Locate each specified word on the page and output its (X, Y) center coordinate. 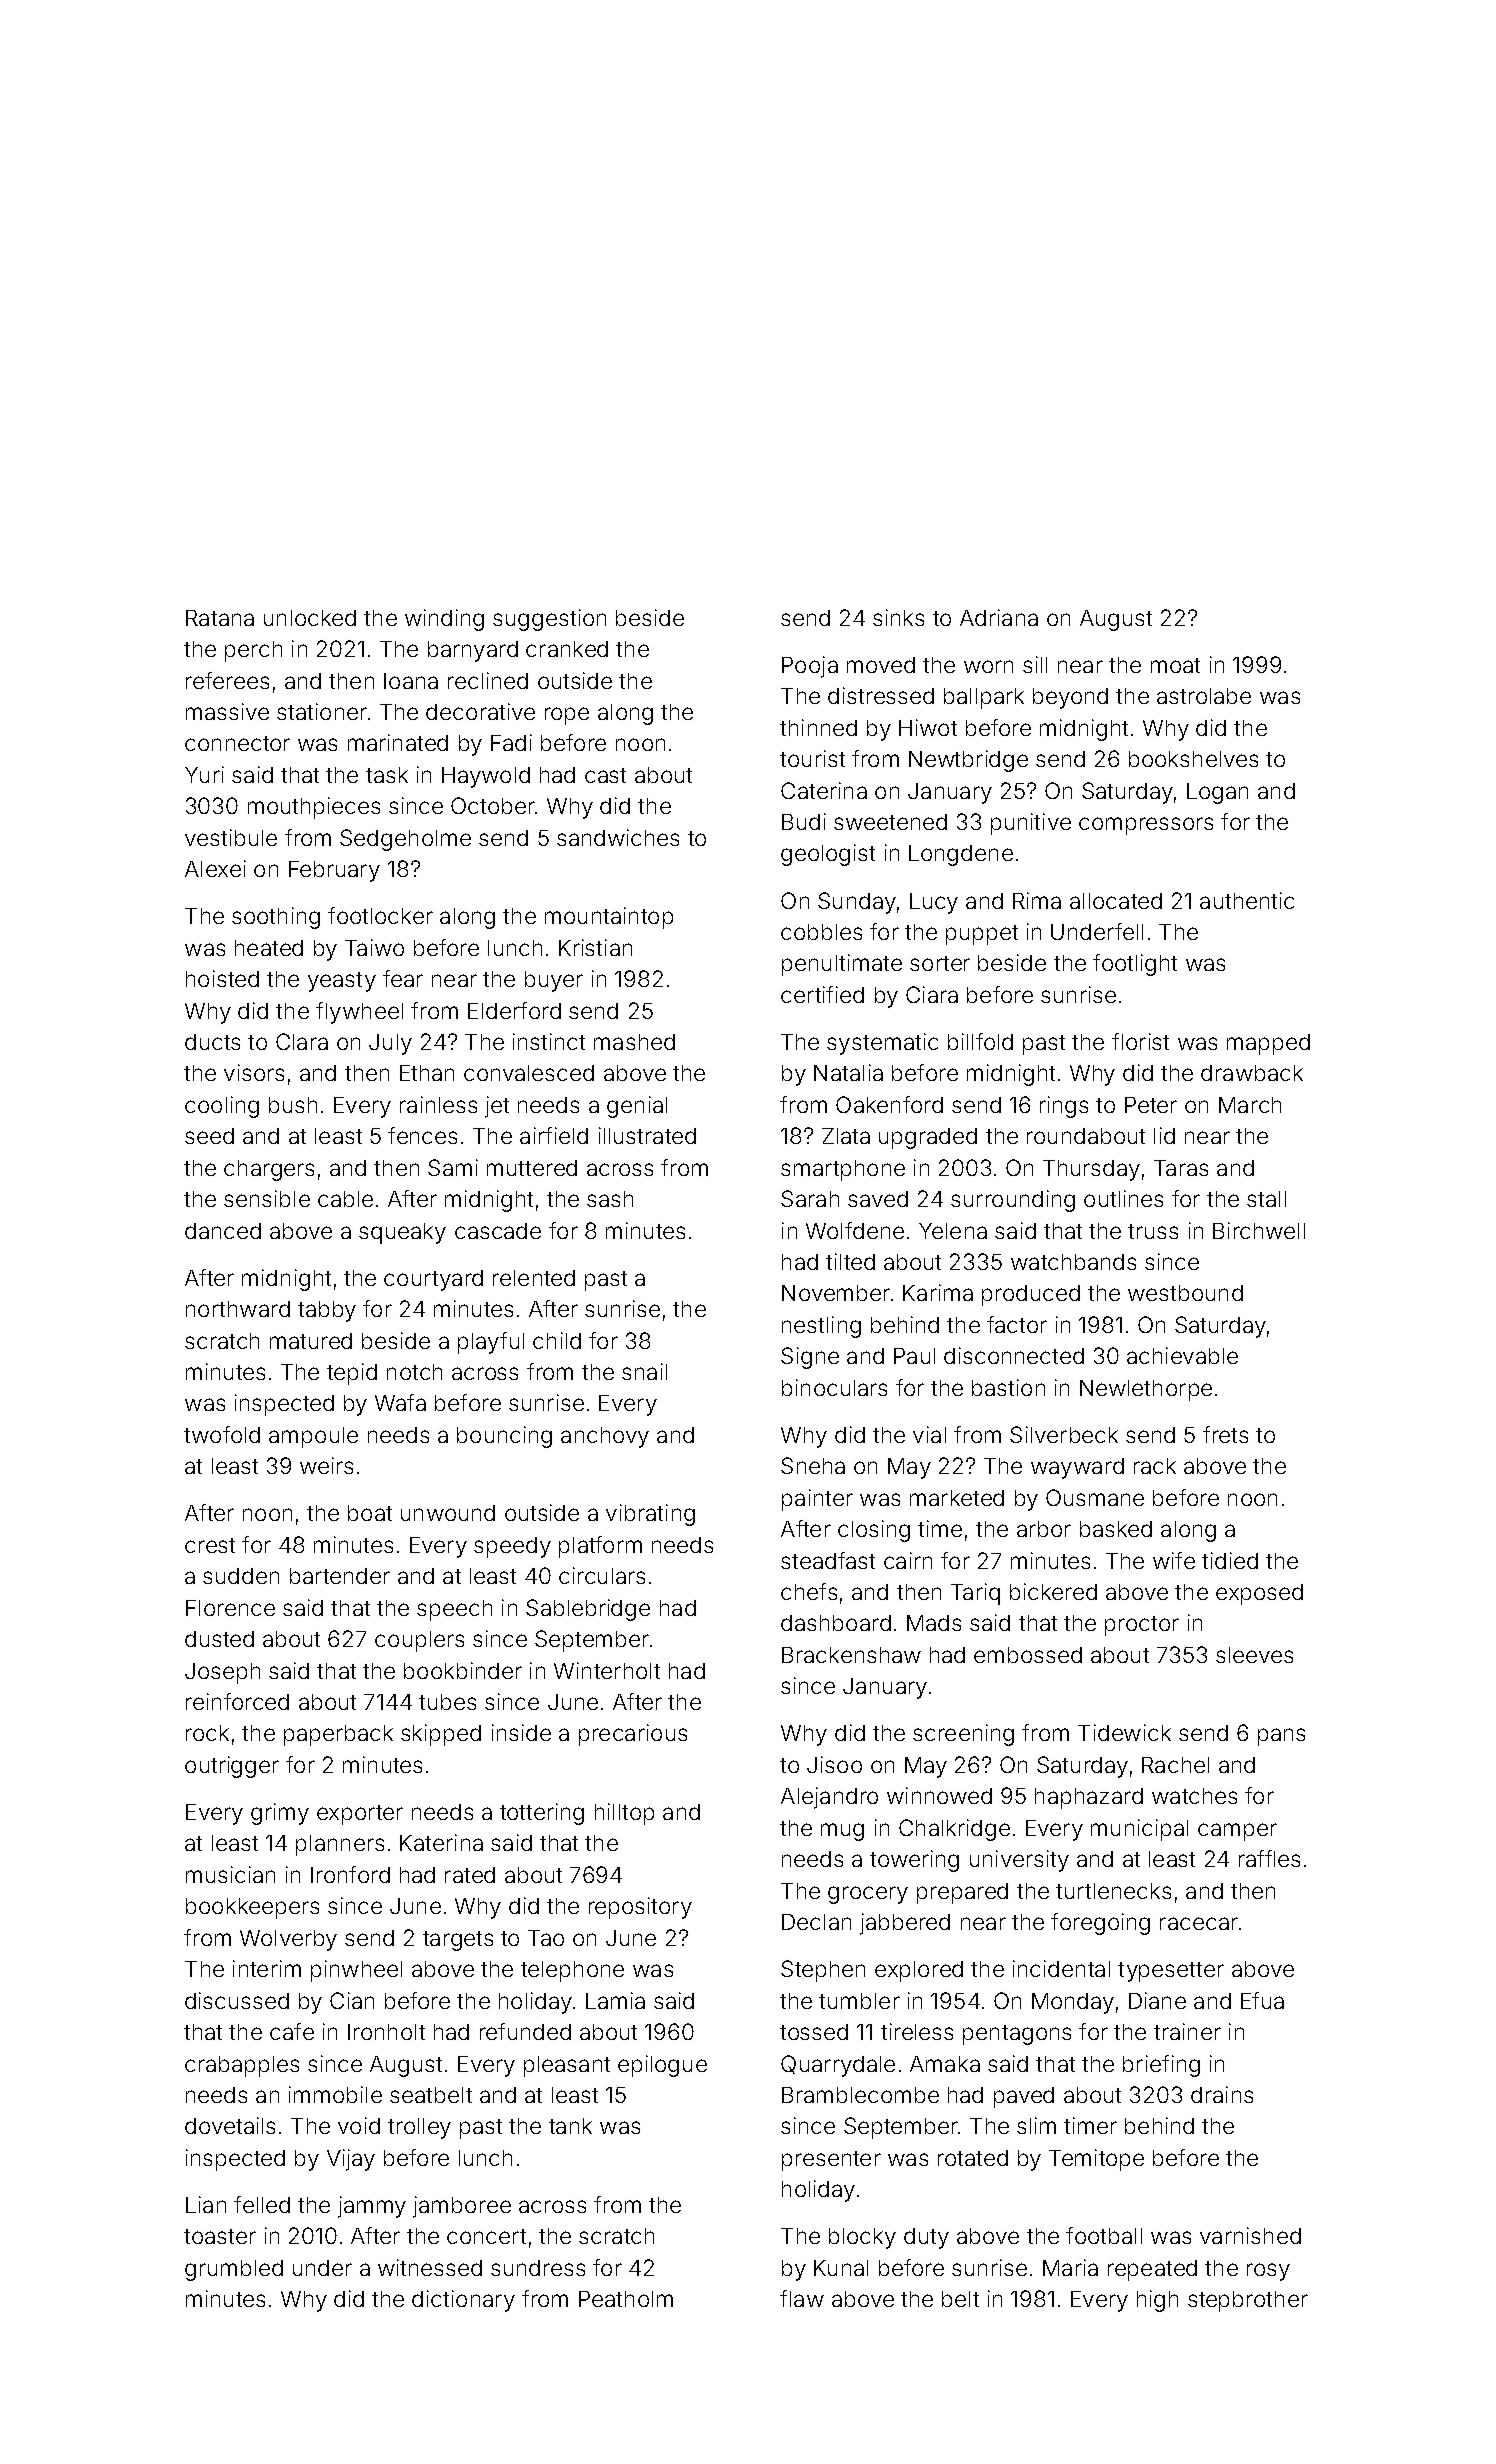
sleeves (1254, 1655)
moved (881, 665)
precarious (633, 1735)
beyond (1070, 698)
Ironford (350, 1874)
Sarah (810, 1198)
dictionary (463, 2301)
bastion (1008, 1387)
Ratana (220, 618)
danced (223, 1231)
